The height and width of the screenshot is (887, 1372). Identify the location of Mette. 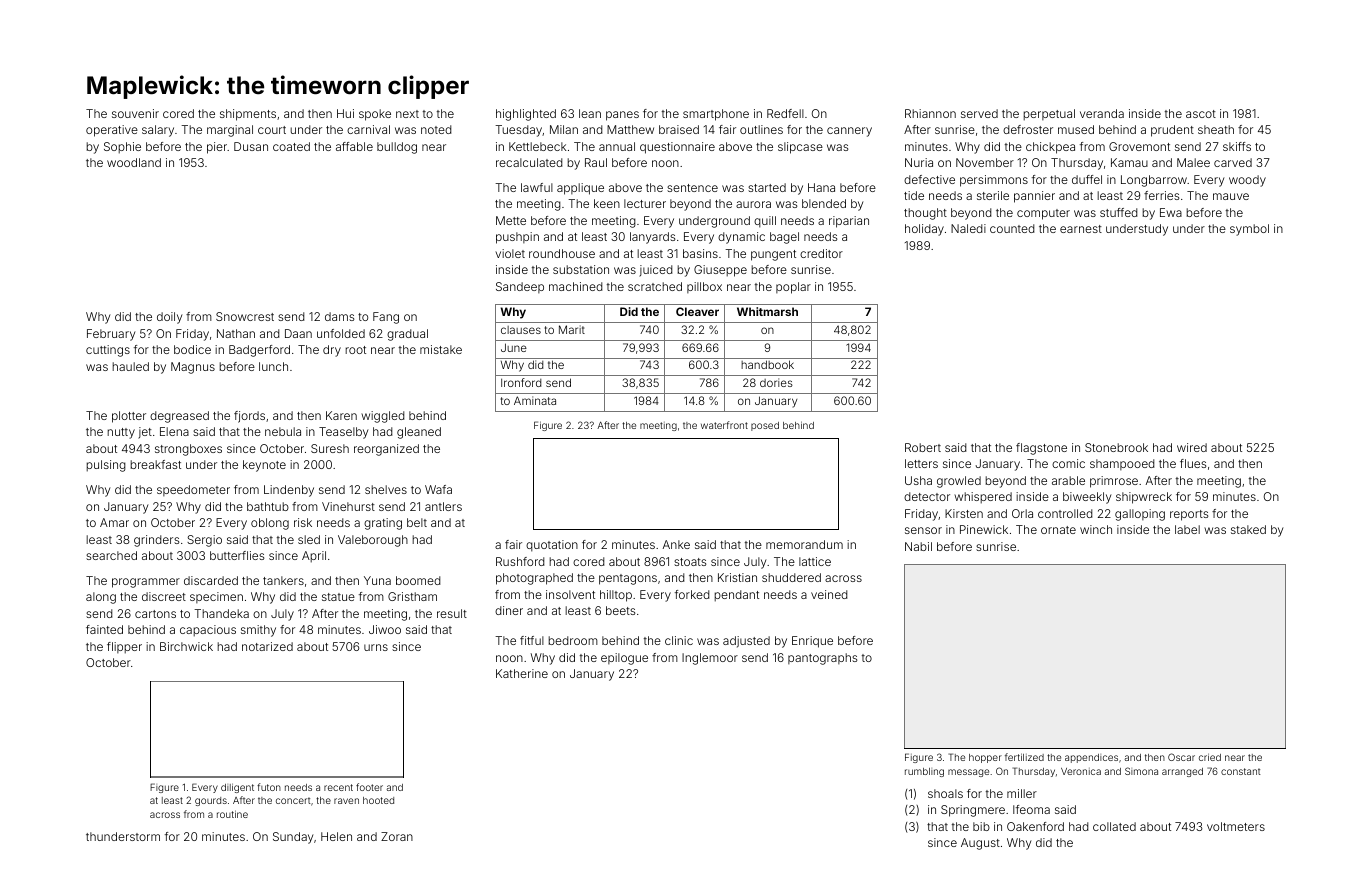
(511, 220).
